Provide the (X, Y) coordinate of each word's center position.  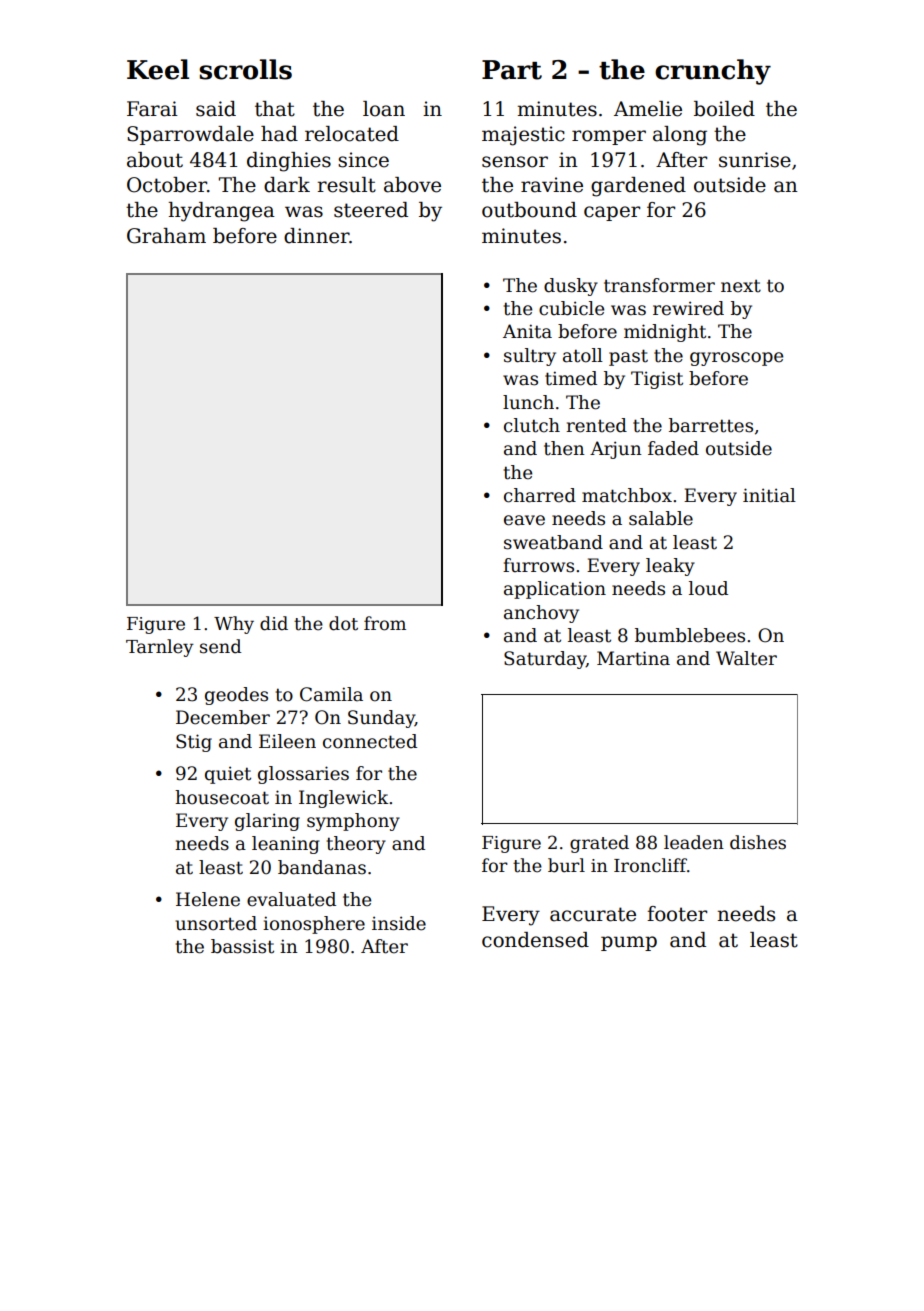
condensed (535, 940)
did (274, 623)
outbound (529, 210)
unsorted (216, 923)
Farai (152, 109)
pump (629, 943)
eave (524, 520)
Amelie (648, 109)
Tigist (657, 380)
